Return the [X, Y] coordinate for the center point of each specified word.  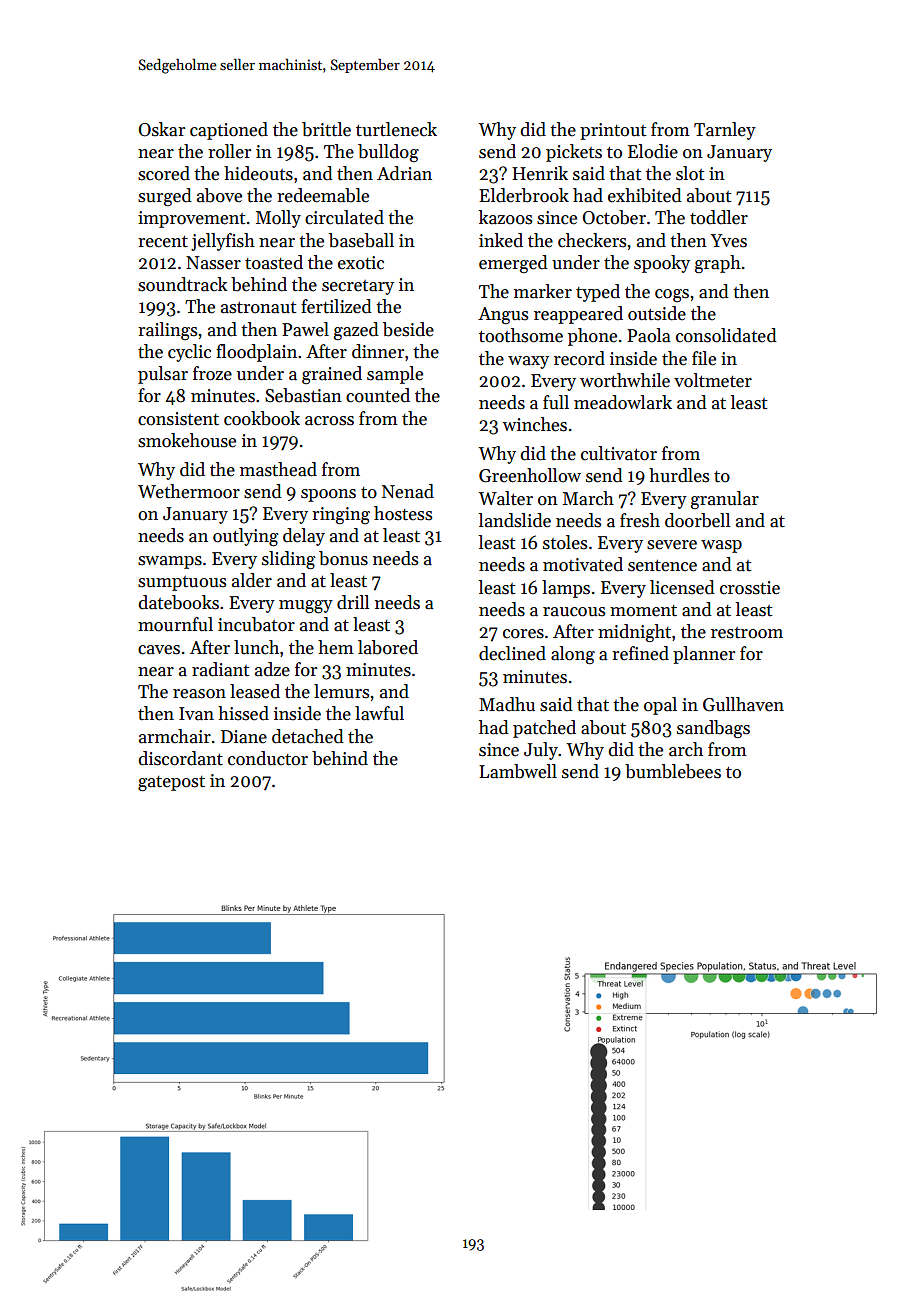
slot [690, 173]
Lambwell [518, 771]
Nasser [213, 263]
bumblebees [673, 771]
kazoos [505, 217]
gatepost [171, 783]
